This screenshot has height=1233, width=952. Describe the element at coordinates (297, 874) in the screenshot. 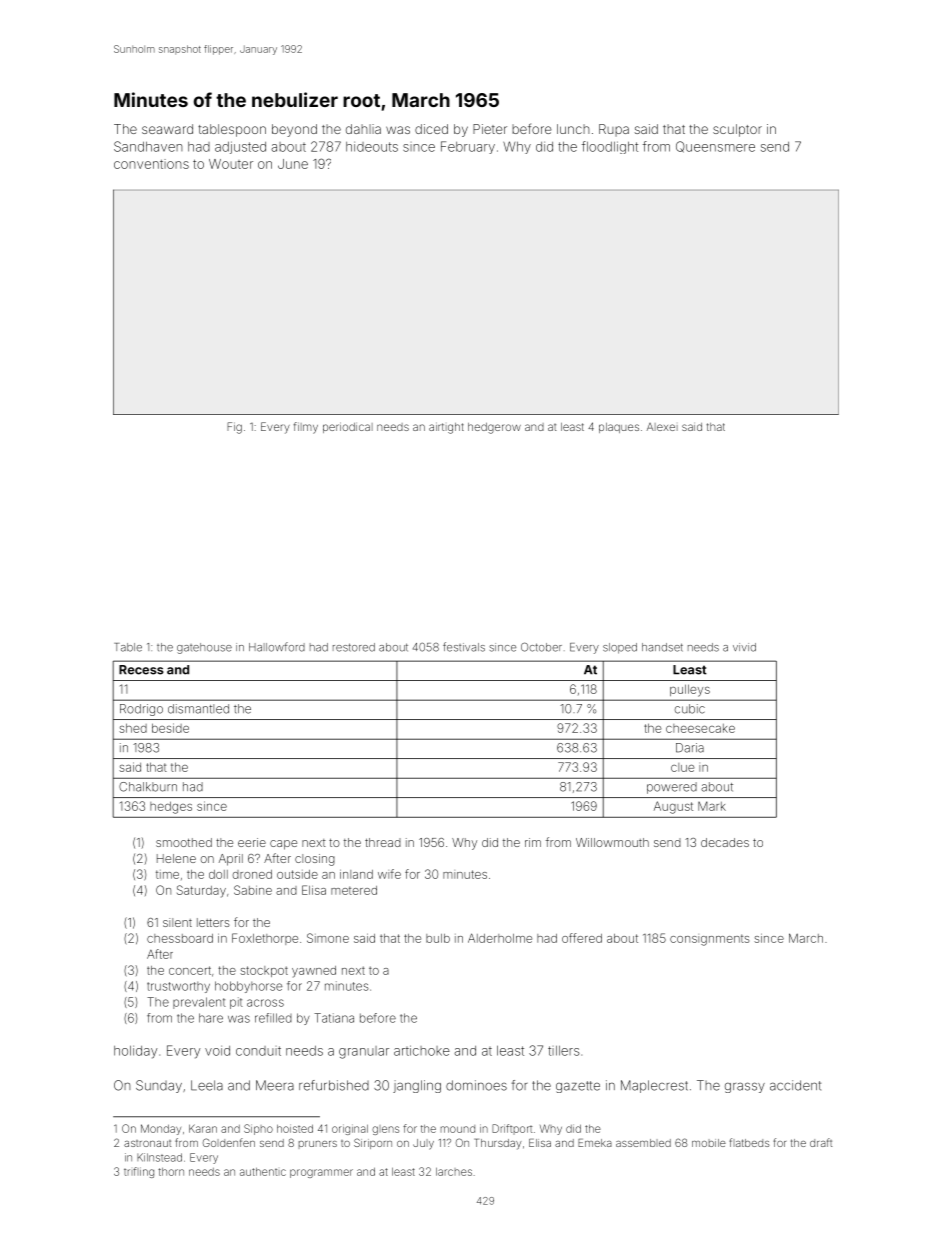

I see `outside` at that location.
